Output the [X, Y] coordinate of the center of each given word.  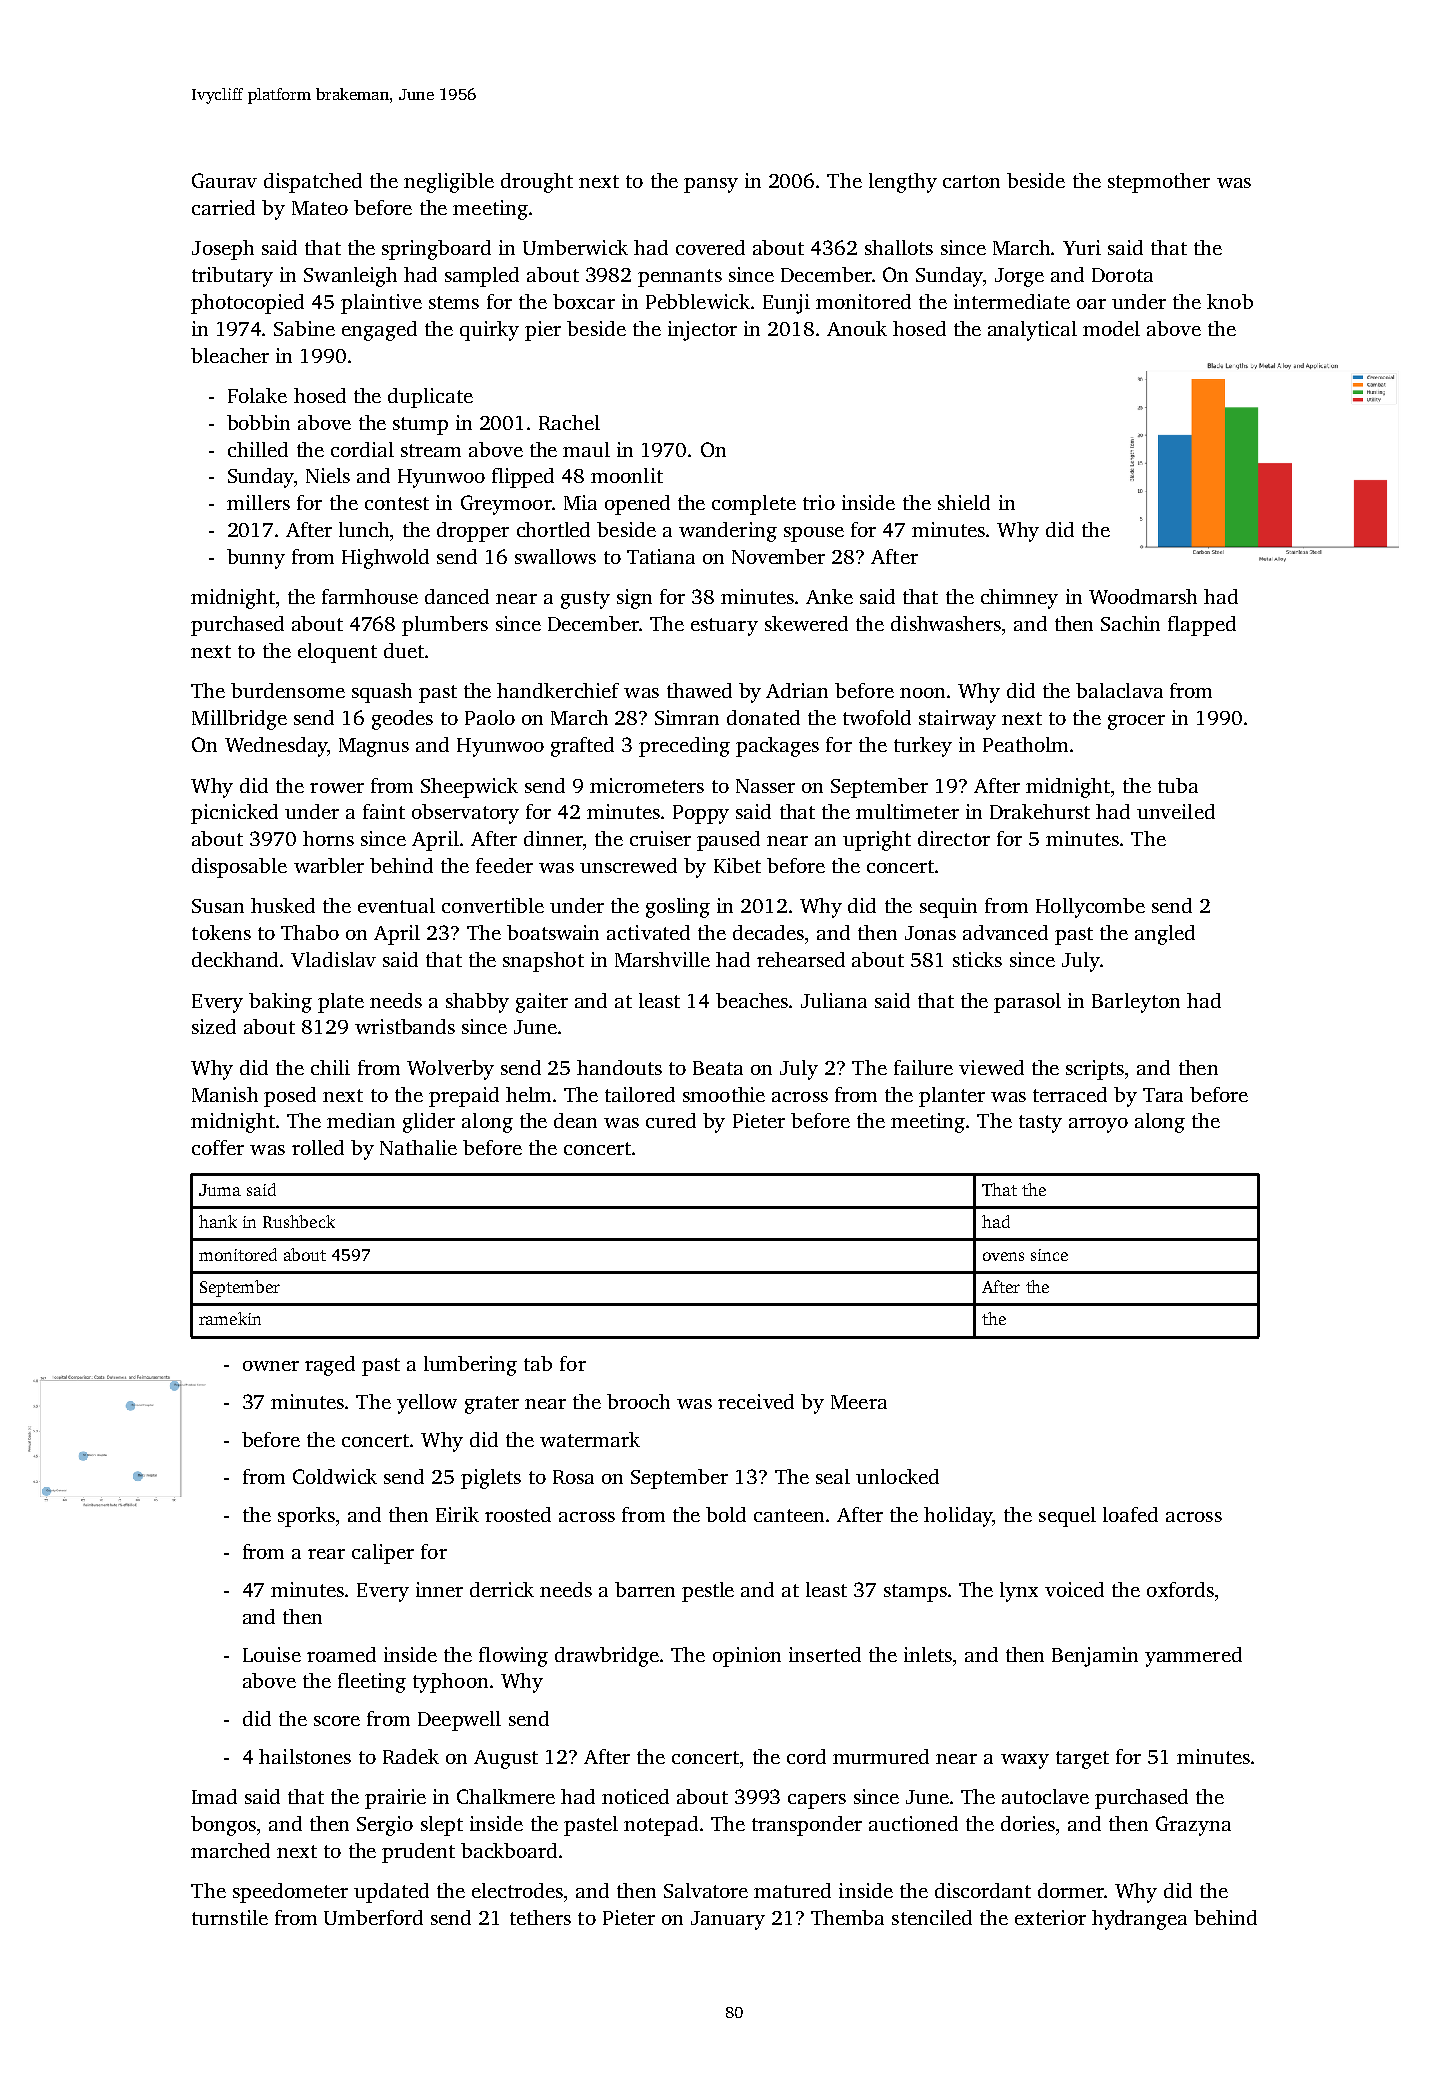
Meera [859, 1402]
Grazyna [1193, 1826]
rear [326, 1554]
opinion [747, 1657]
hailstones [305, 1756]
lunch [364, 529]
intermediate [1012, 301]
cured [671, 1120]
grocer [1136, 722]
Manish [225, 1094]
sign [634, 599]
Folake [257, 395]
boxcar [584, 301]
